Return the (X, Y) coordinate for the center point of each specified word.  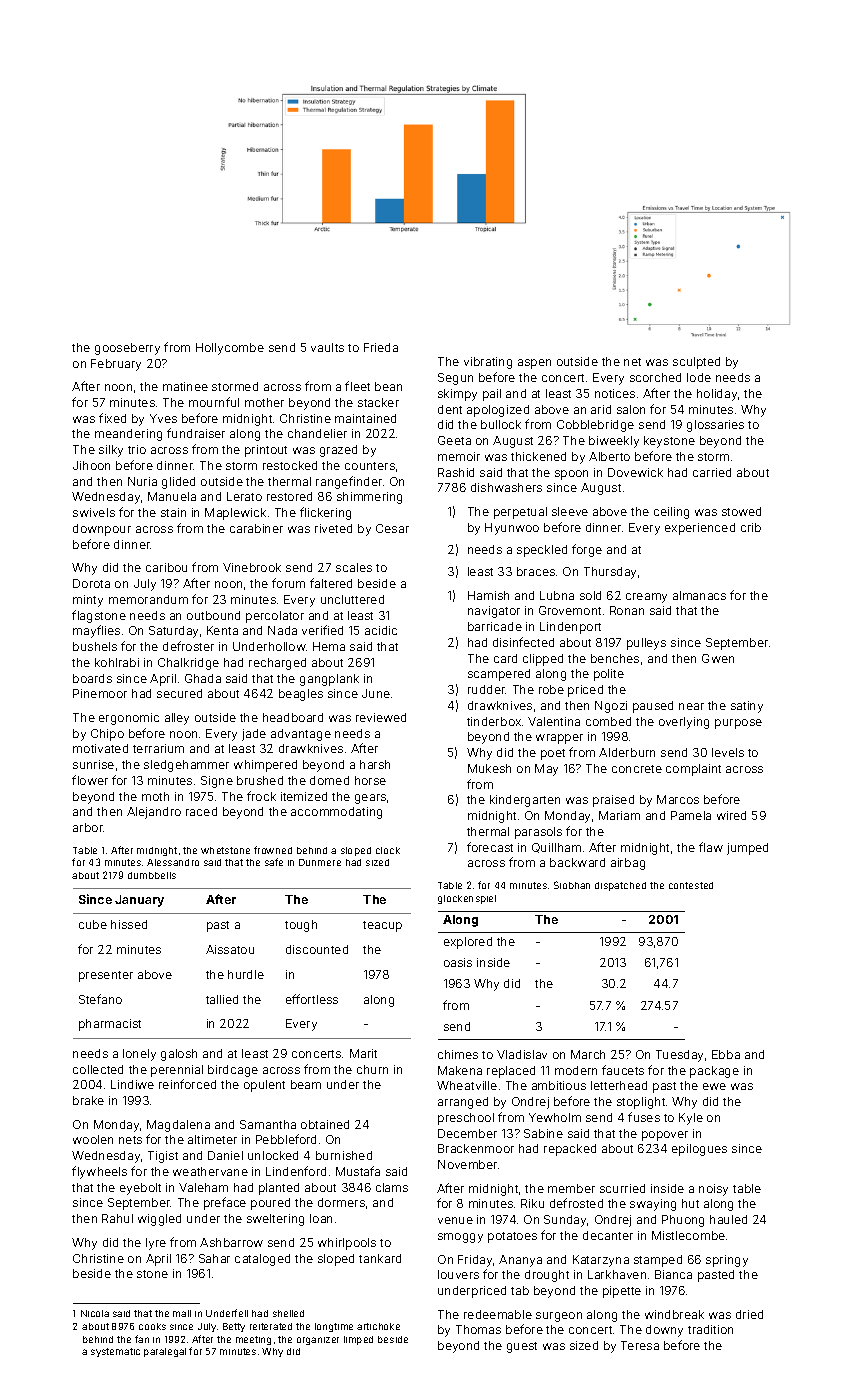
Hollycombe (230, 349)
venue (455, 1220)
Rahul (117, 1218)
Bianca (673, 1274)
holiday (717, 395)
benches (615, 658)
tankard (380, 1258)
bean (388, 386)
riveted (333, 528)
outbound (213, 615)
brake (88, 1100)
